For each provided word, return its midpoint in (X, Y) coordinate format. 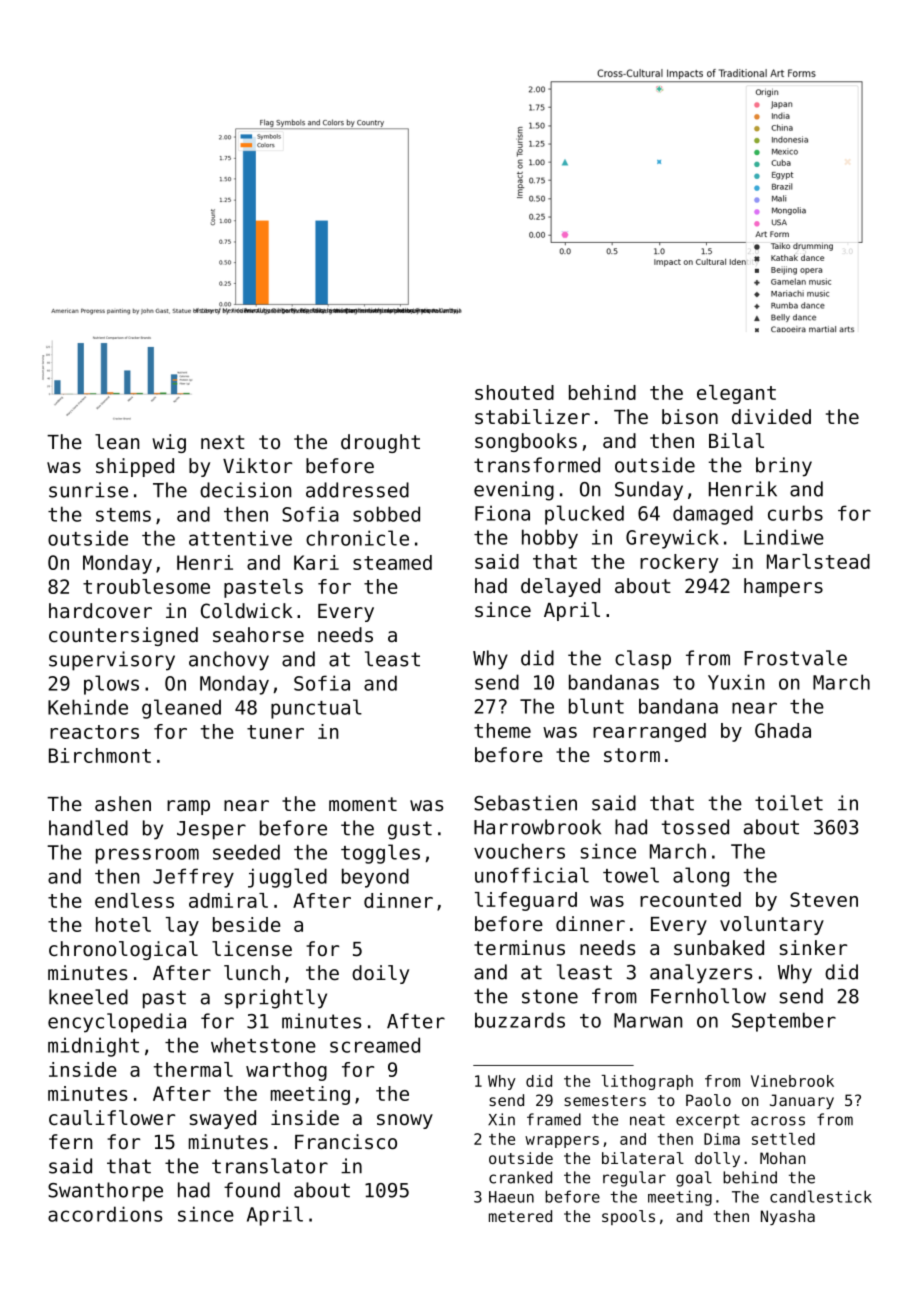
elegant (736, 394)
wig (169, 443)
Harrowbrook (537, 827)
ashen (123, 804)
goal (694, 1179)
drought (380, 443)
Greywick (672, 539)
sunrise (88, 490)
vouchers (519, 851)
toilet (789, 803)
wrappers (562, 1142)
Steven (824, 899)
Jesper (211, 830)
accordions (105, 1214)
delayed (560, 587)
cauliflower (112, 1118)
